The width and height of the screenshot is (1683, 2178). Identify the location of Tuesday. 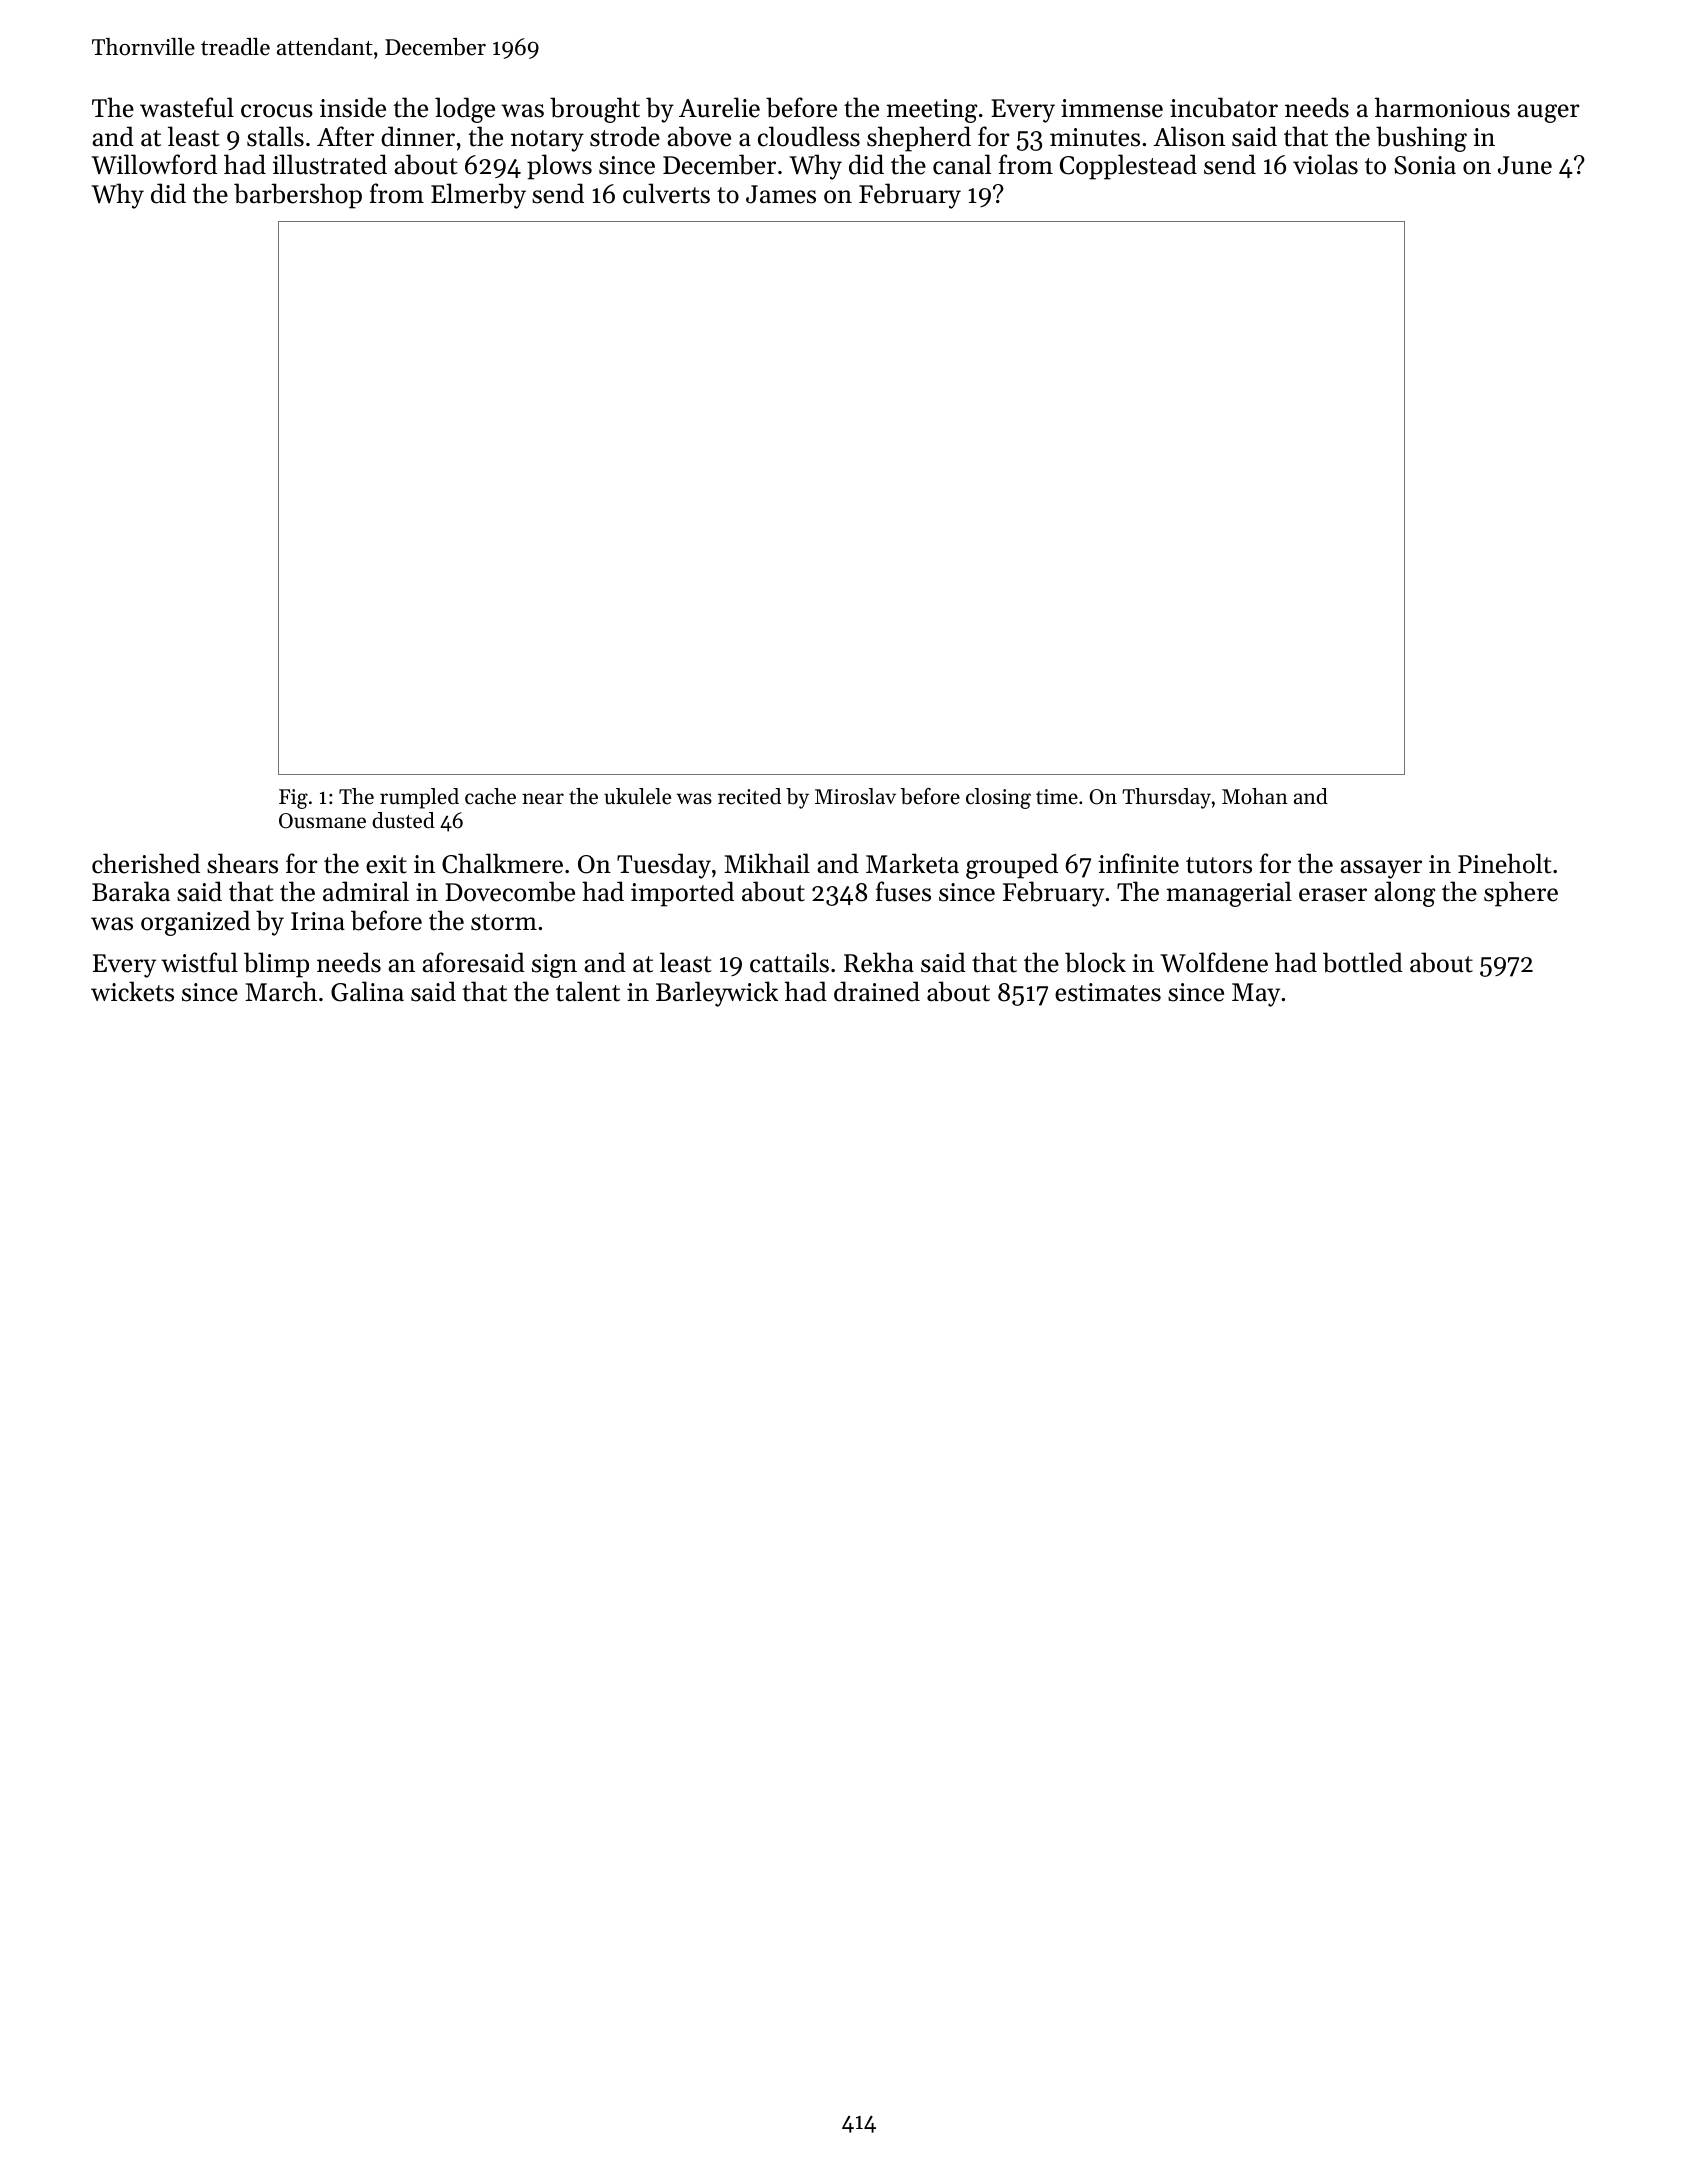
(664, 866).
